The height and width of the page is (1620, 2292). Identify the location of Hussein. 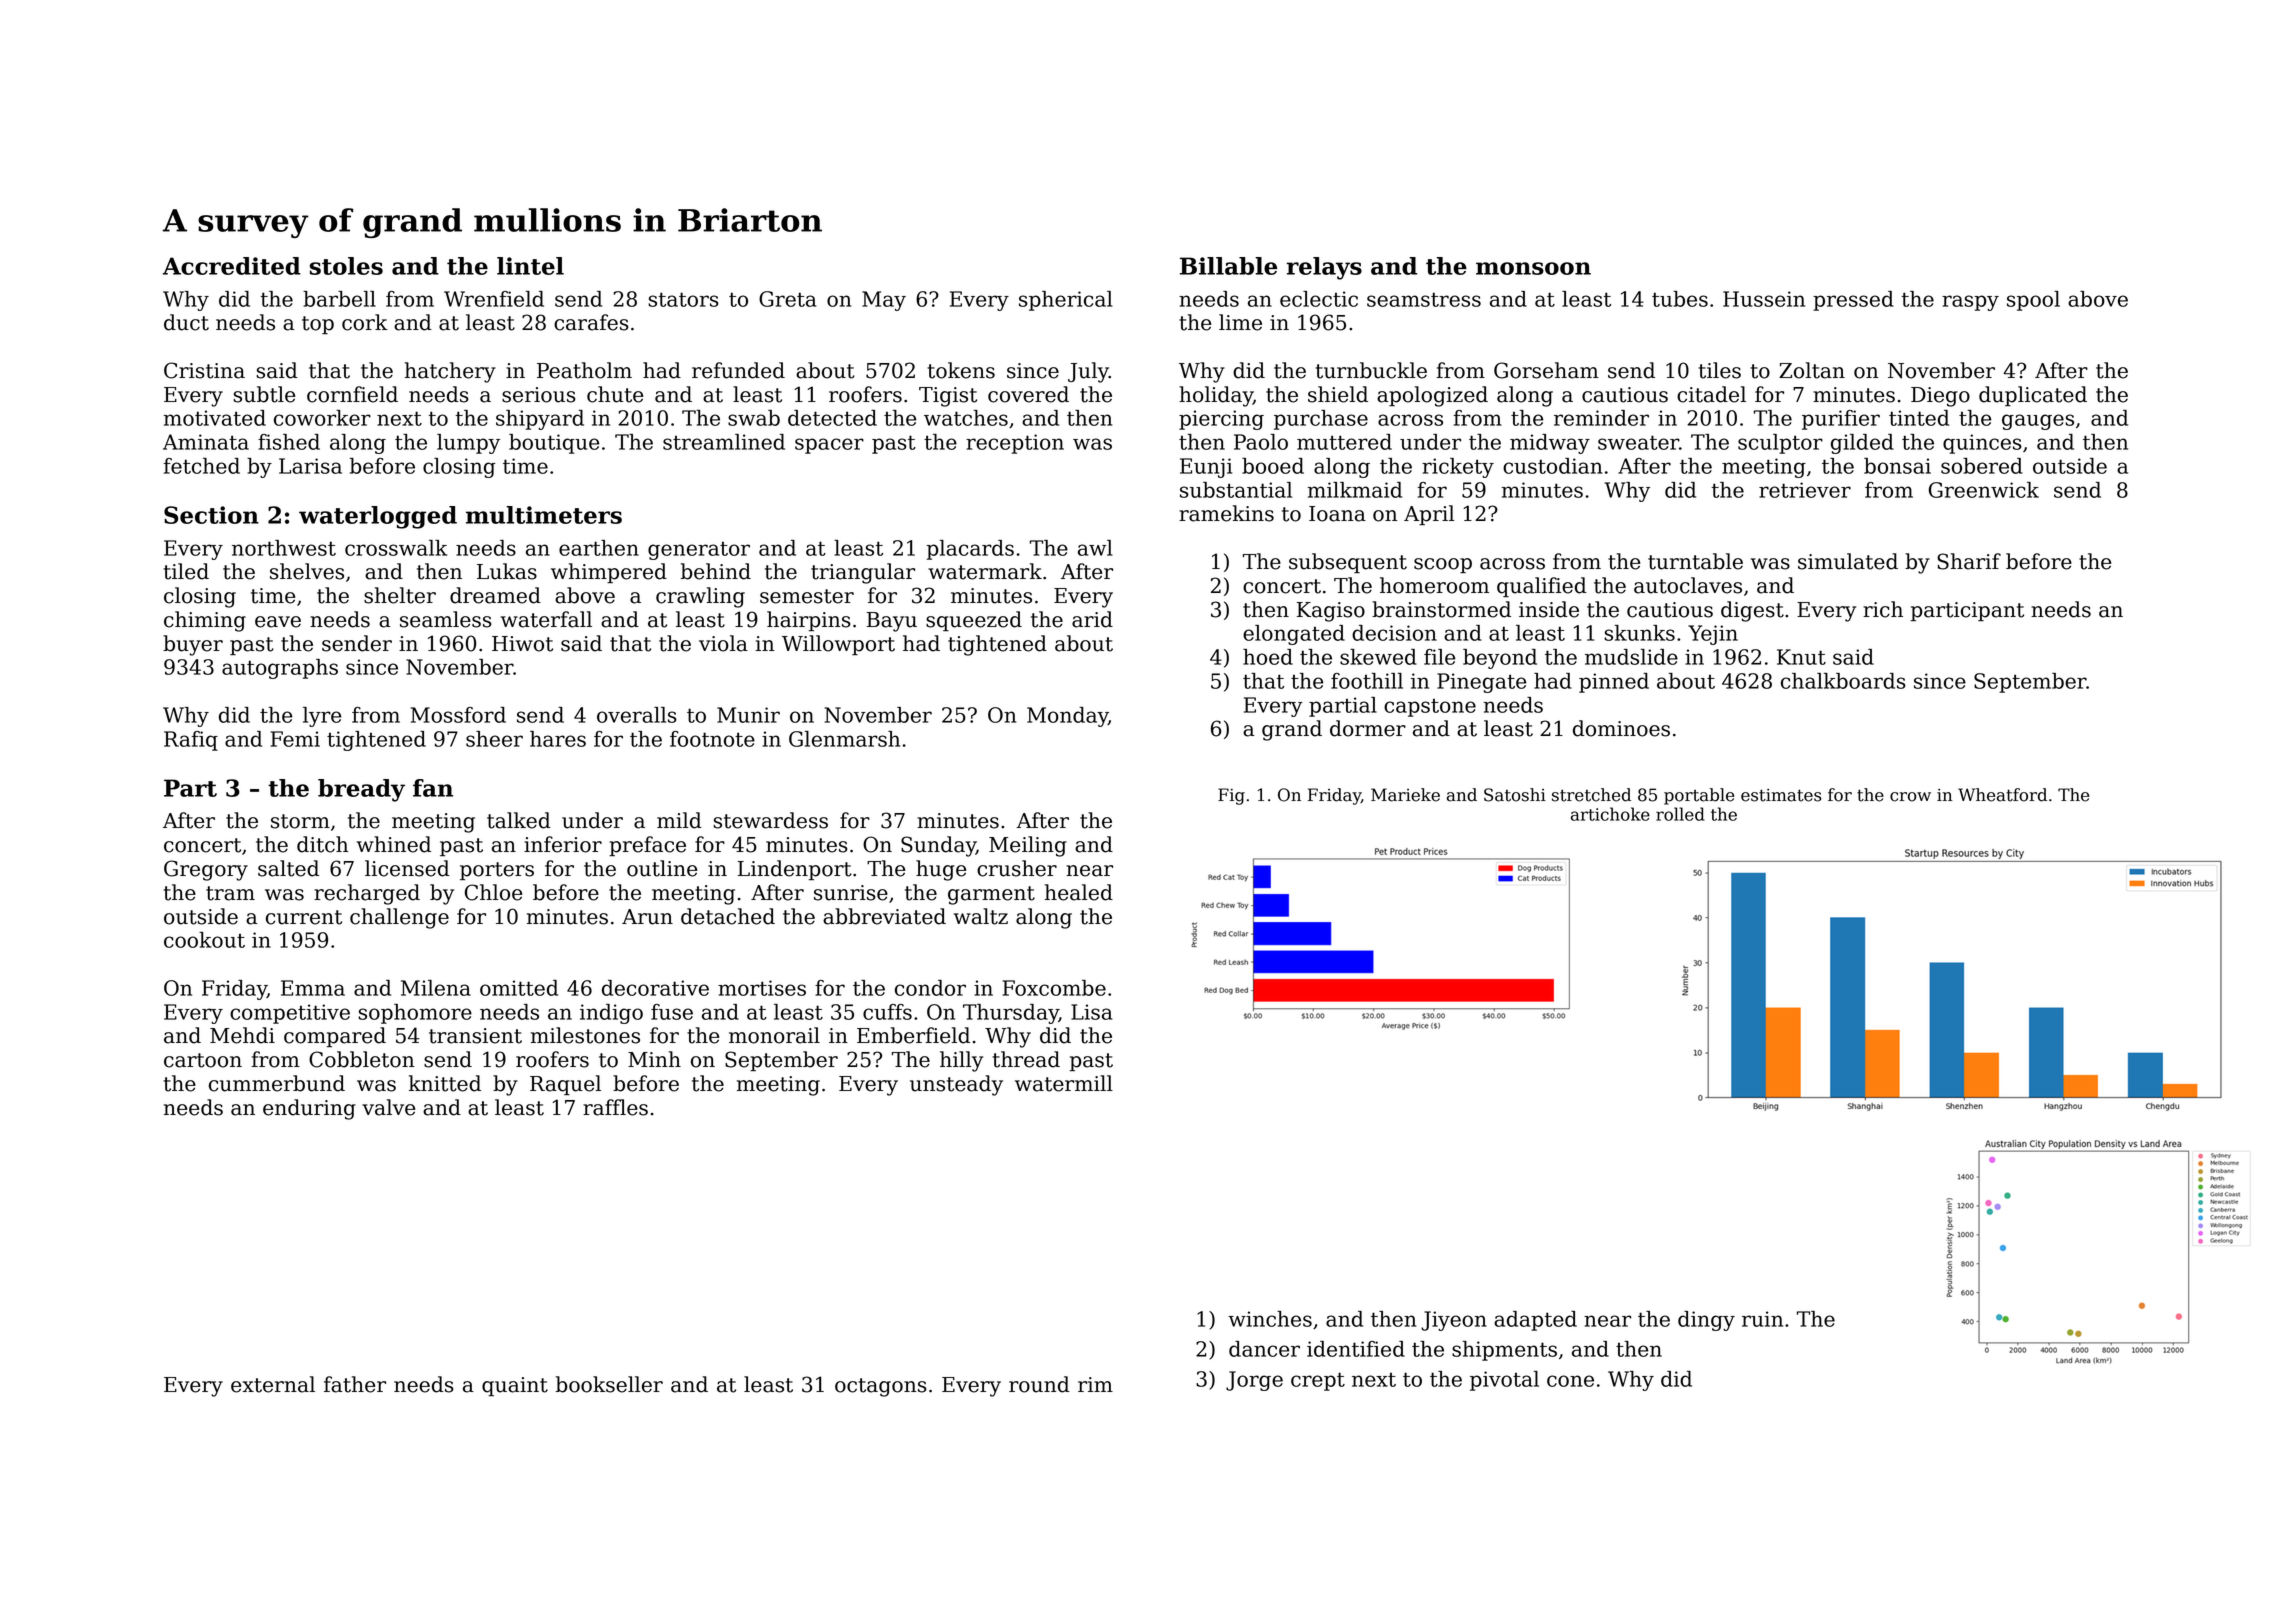
(1764, 299).
